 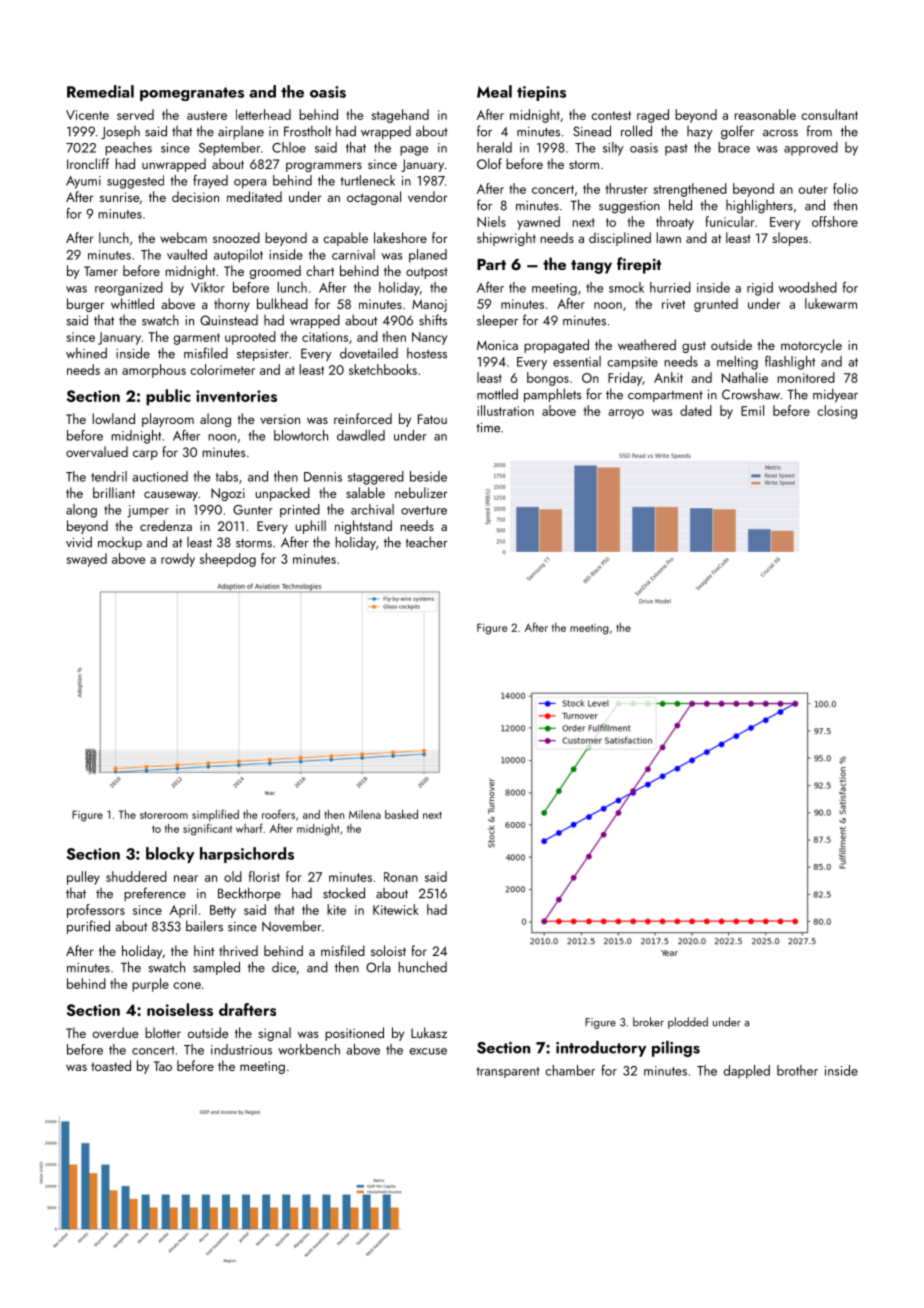 I want to click on bailers, so click(x=204, y=926).
